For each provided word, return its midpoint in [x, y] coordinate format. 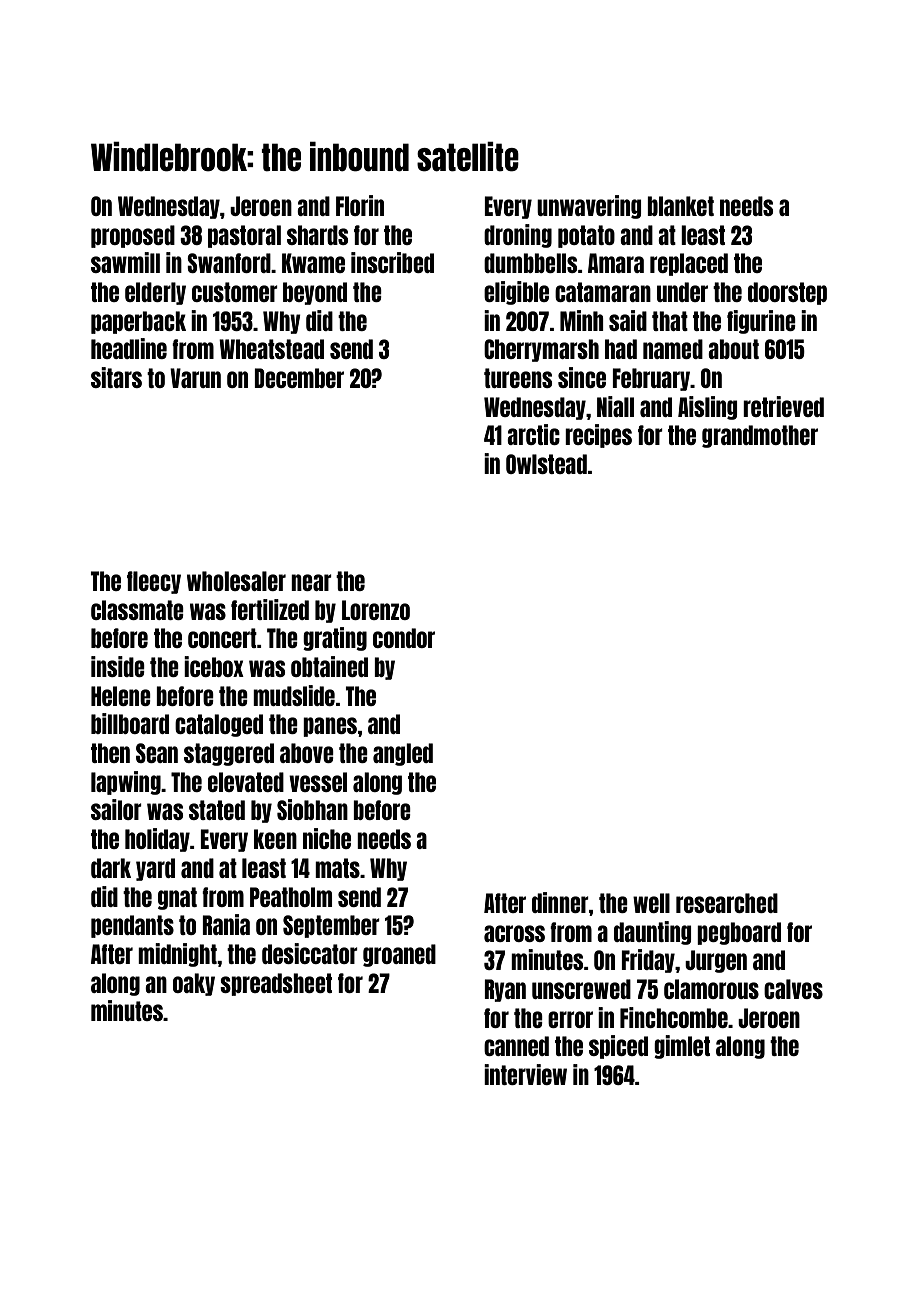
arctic [533, 434]
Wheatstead [271, 349]
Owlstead [546, 464]
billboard [130, 723]
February [651, 379]
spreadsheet [276, 984]
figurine [761, 322]
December [299, 378]
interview [525, 1074]
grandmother [760, 436]
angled [403, 754]
